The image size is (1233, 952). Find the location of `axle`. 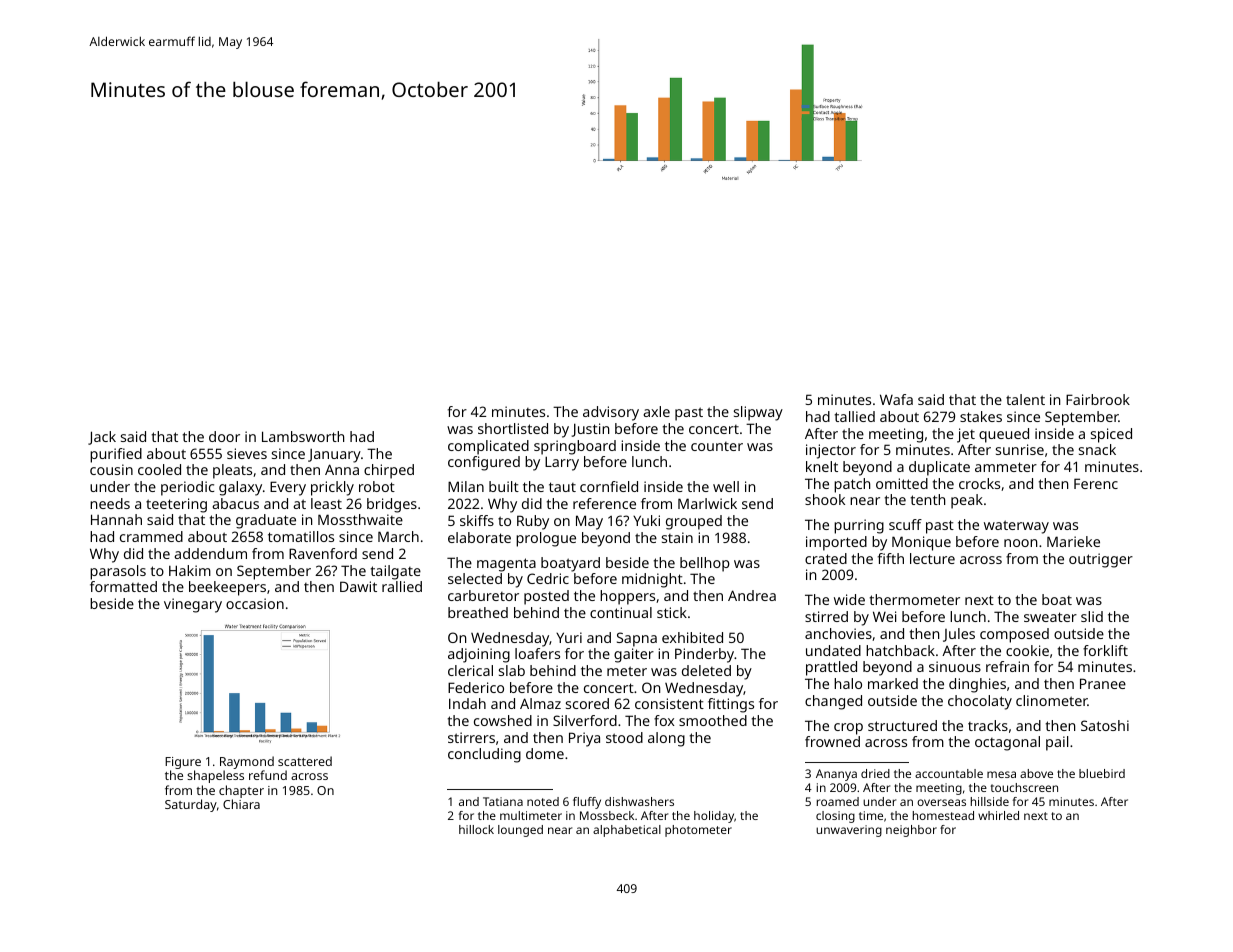

axle is located at coordinates (656, 411).
